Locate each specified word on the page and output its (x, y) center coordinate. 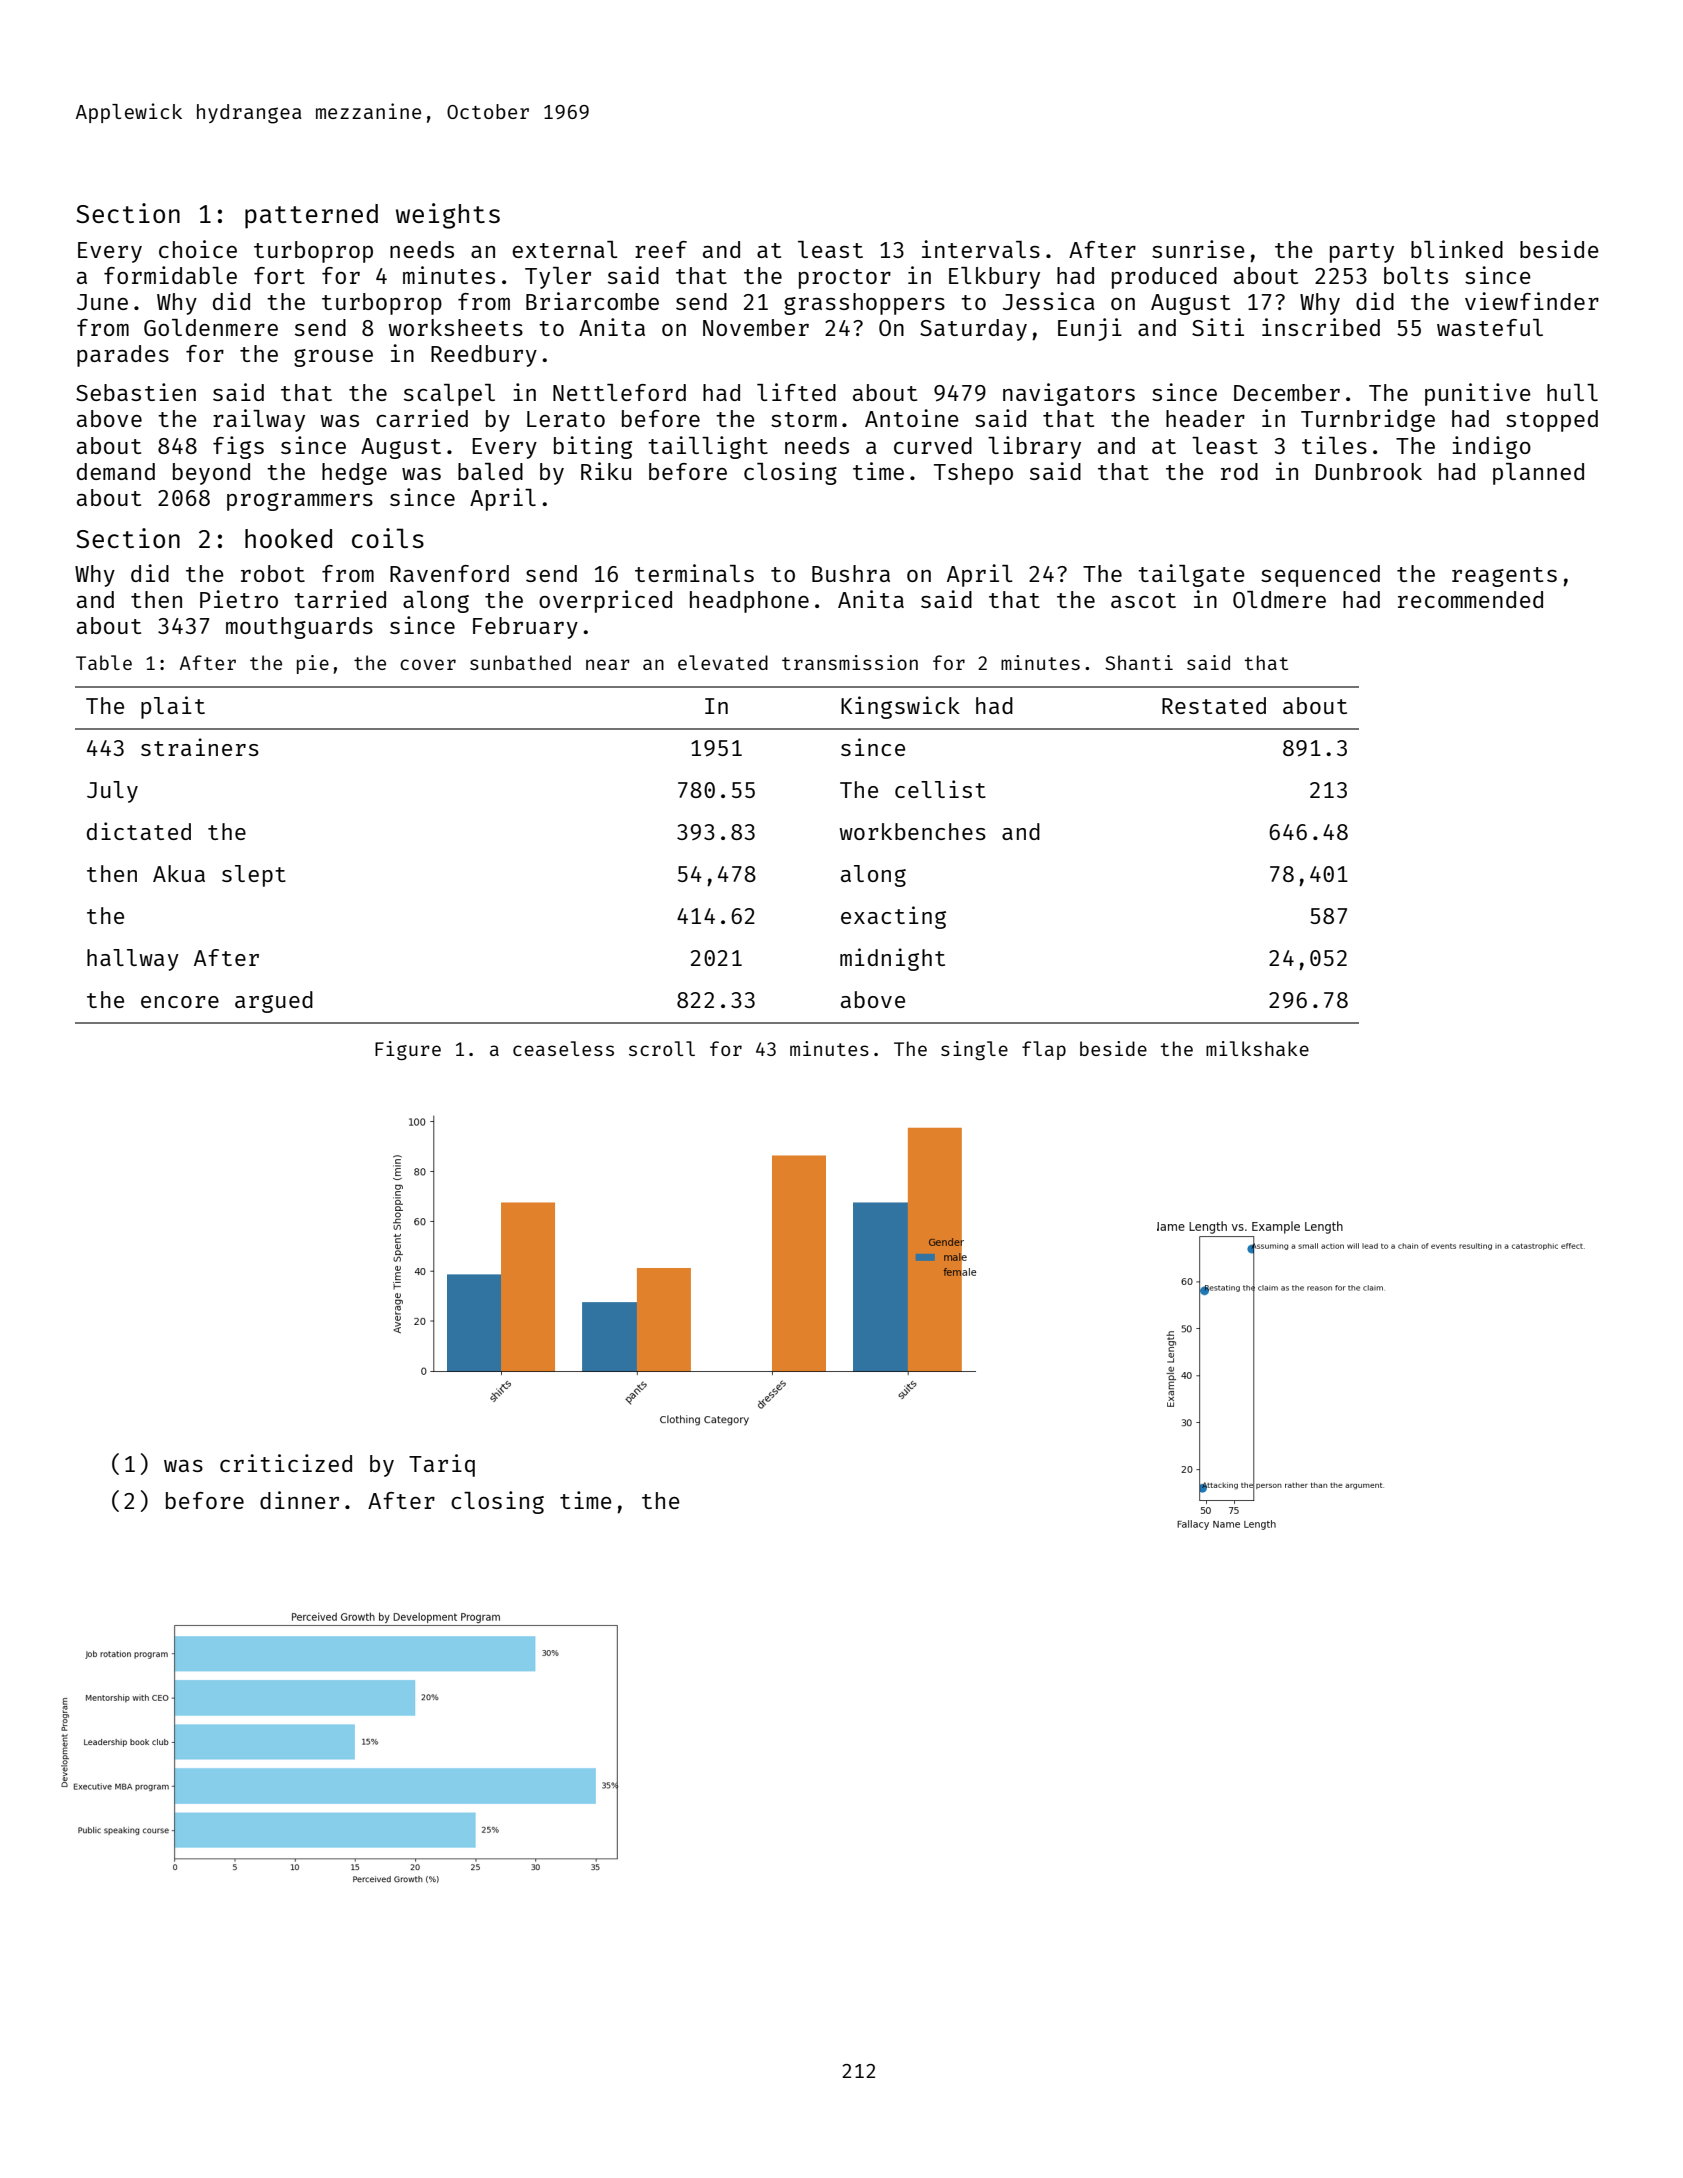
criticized (286, 1463)
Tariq (442, 1465)
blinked (1457, 249)
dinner (299, 1500)
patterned (311, 216)
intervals (981, 249)
